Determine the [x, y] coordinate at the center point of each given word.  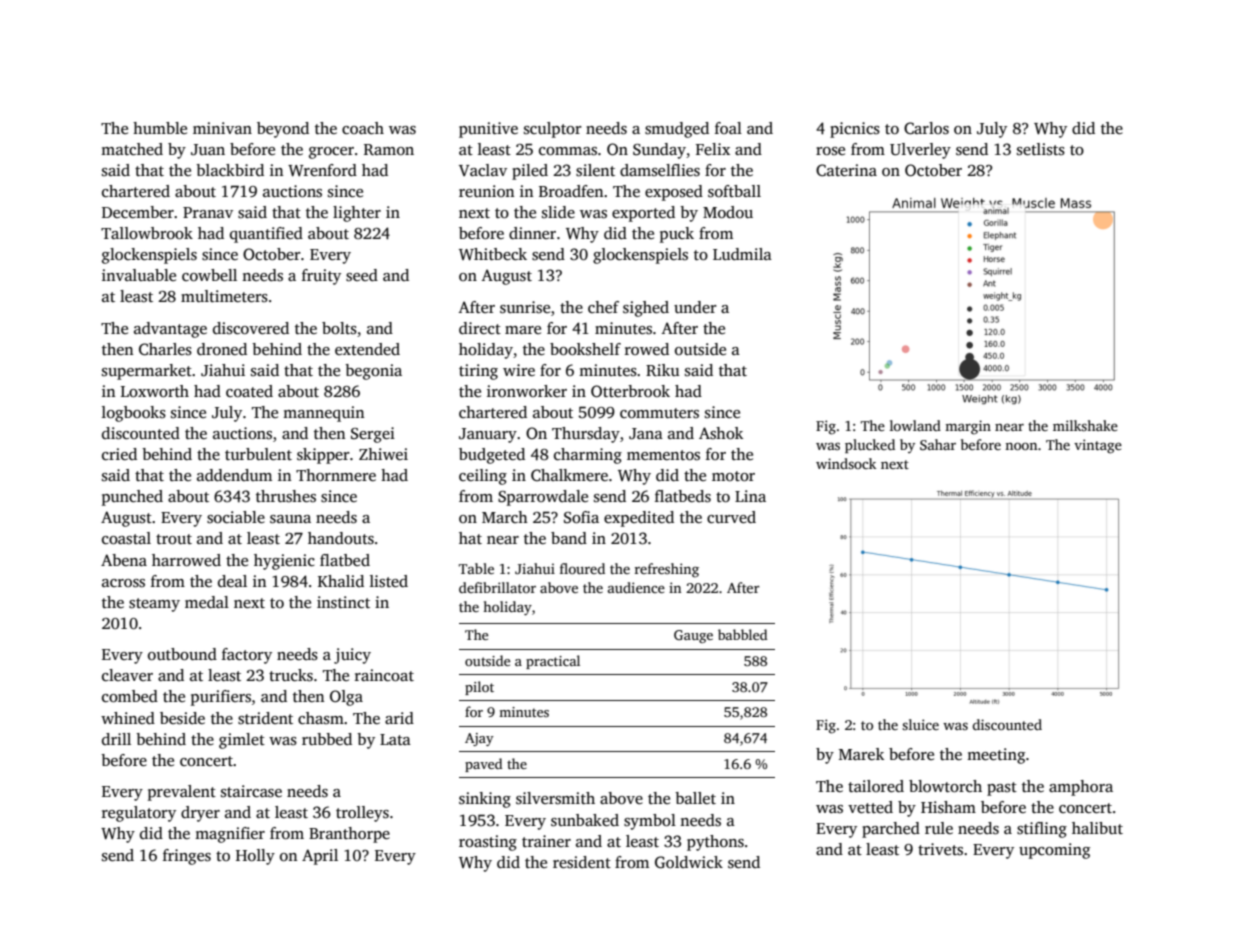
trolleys [362, 814]
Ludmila [742, 254]
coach [363, 128]
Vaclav [483, 170]
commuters [659, 413]
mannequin [324, 414]
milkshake [1085, 425]
